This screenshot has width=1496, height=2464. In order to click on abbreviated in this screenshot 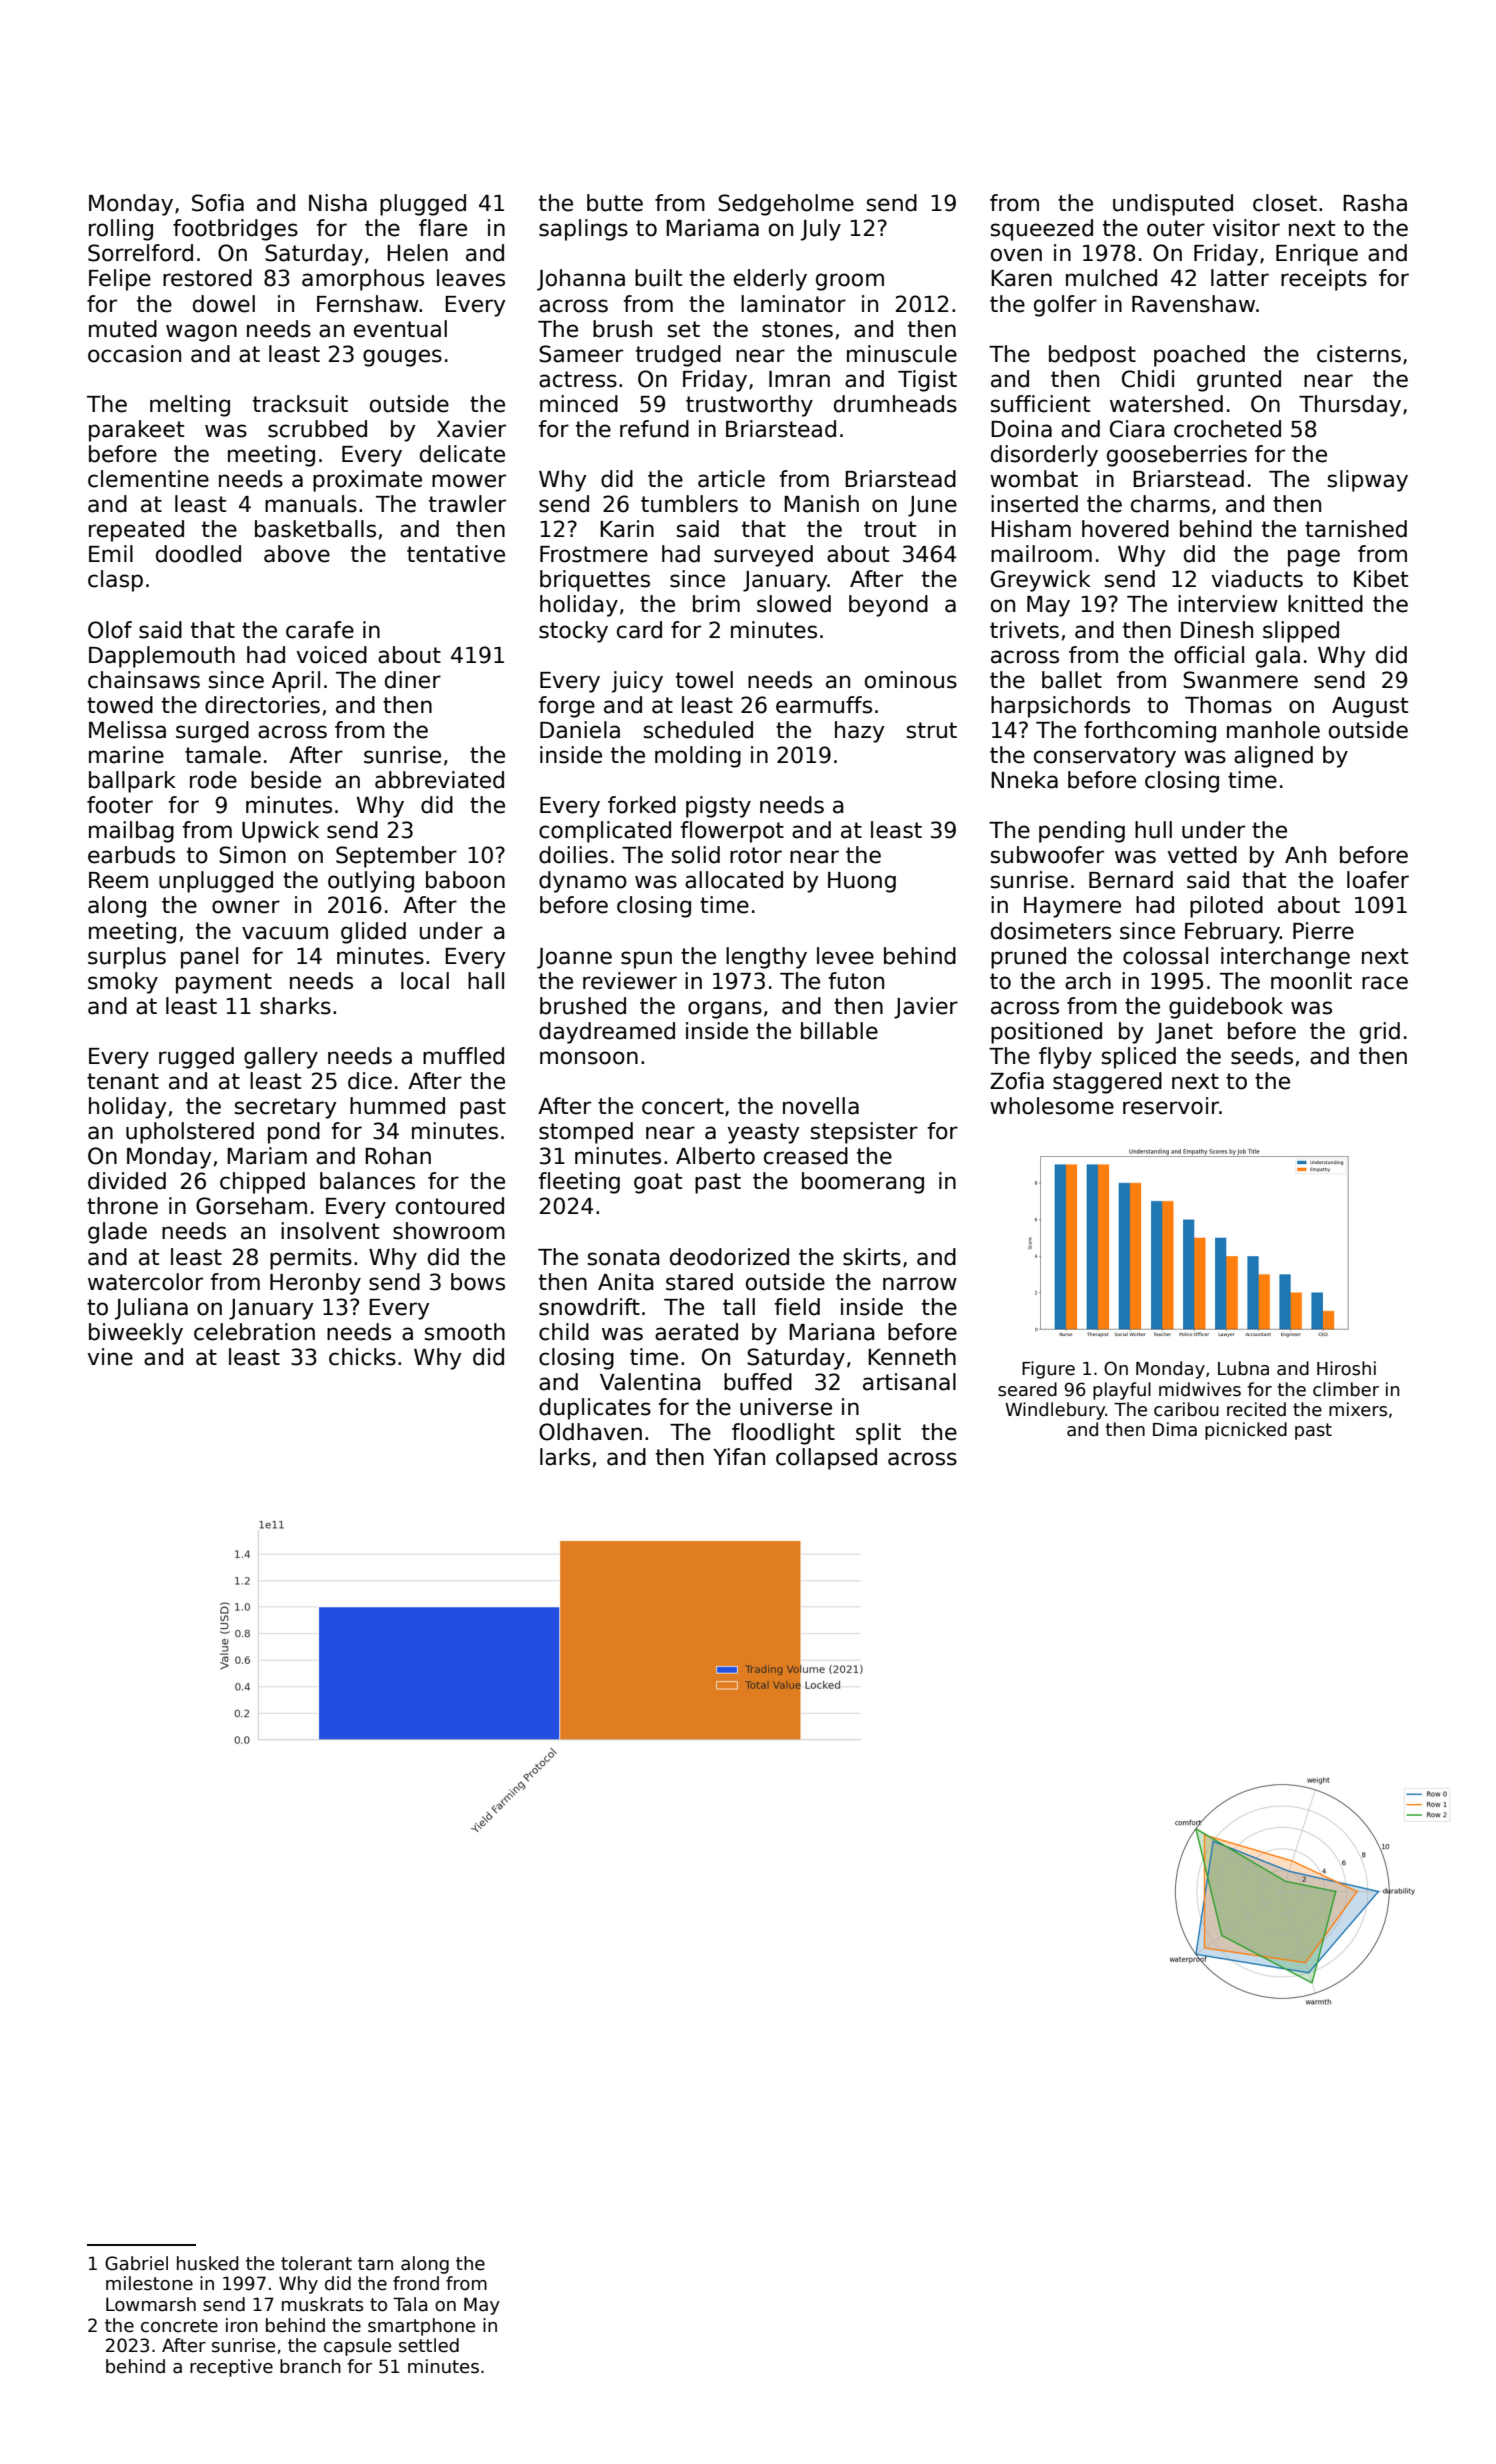, I will do `click(439, 780)`.
